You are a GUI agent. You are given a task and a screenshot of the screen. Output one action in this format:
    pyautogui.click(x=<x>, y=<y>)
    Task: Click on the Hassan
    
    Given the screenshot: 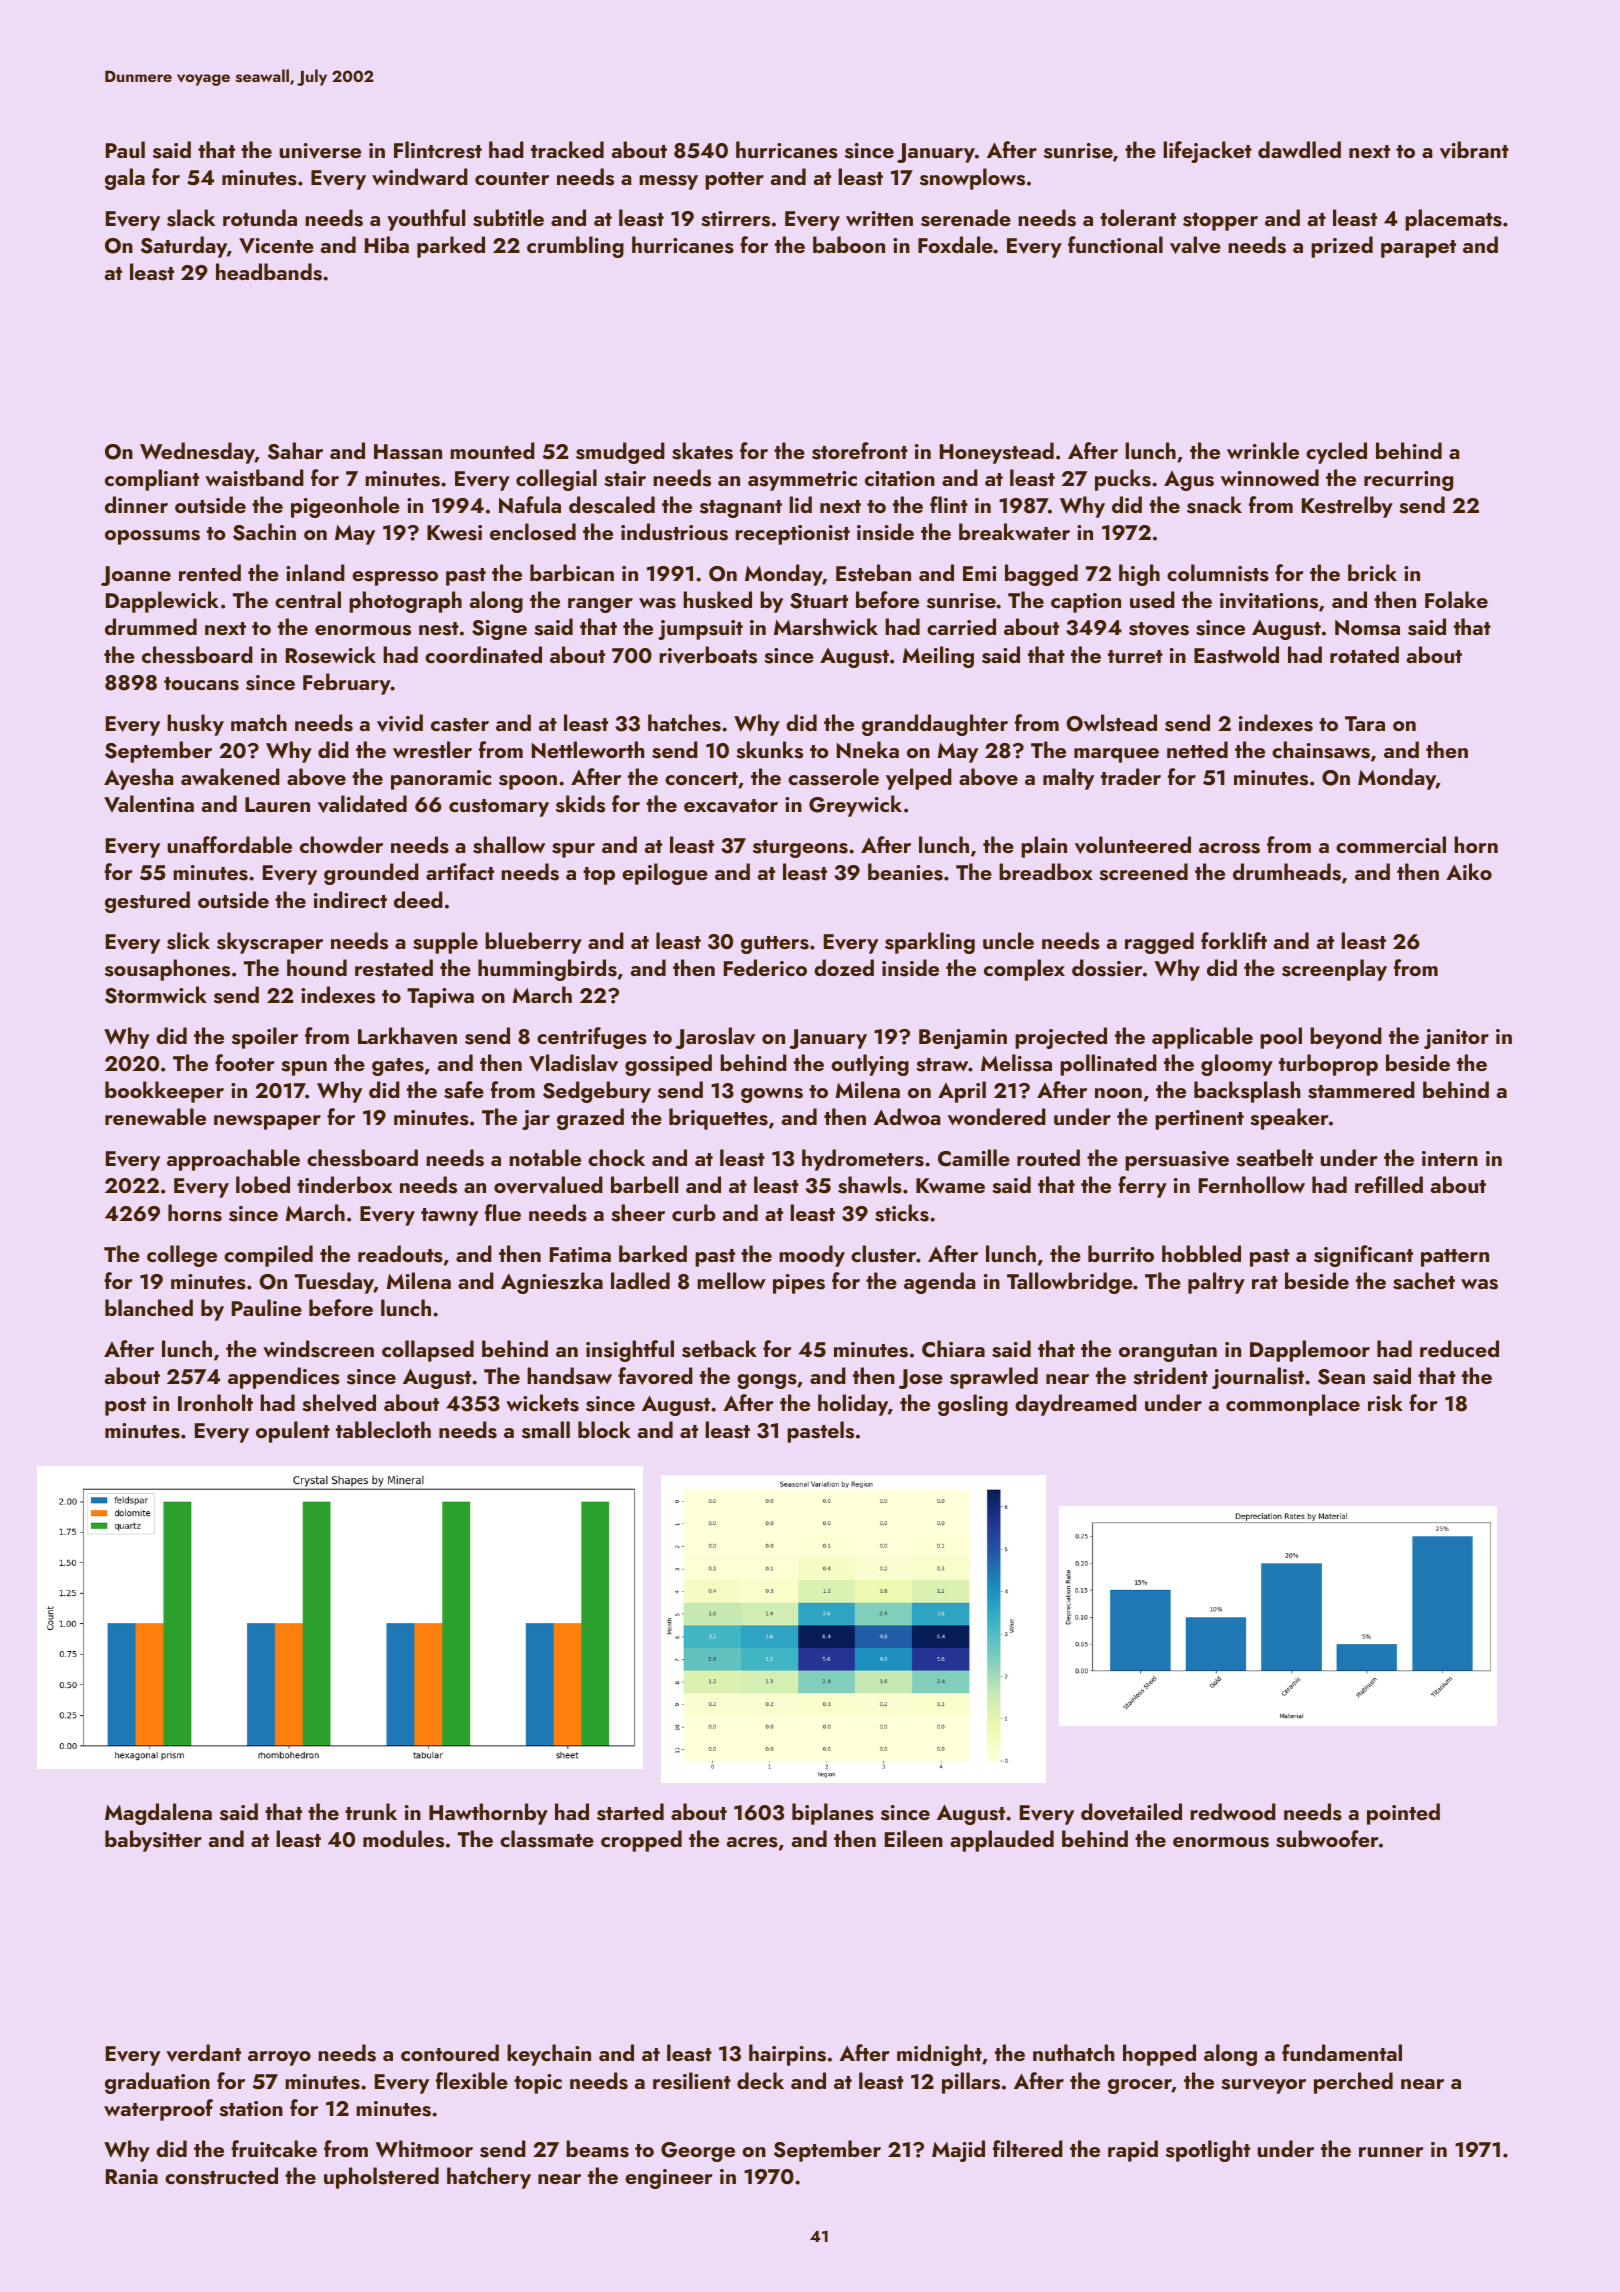 What is the action you would take?
    pyautogui.click(x=408, y=452)
